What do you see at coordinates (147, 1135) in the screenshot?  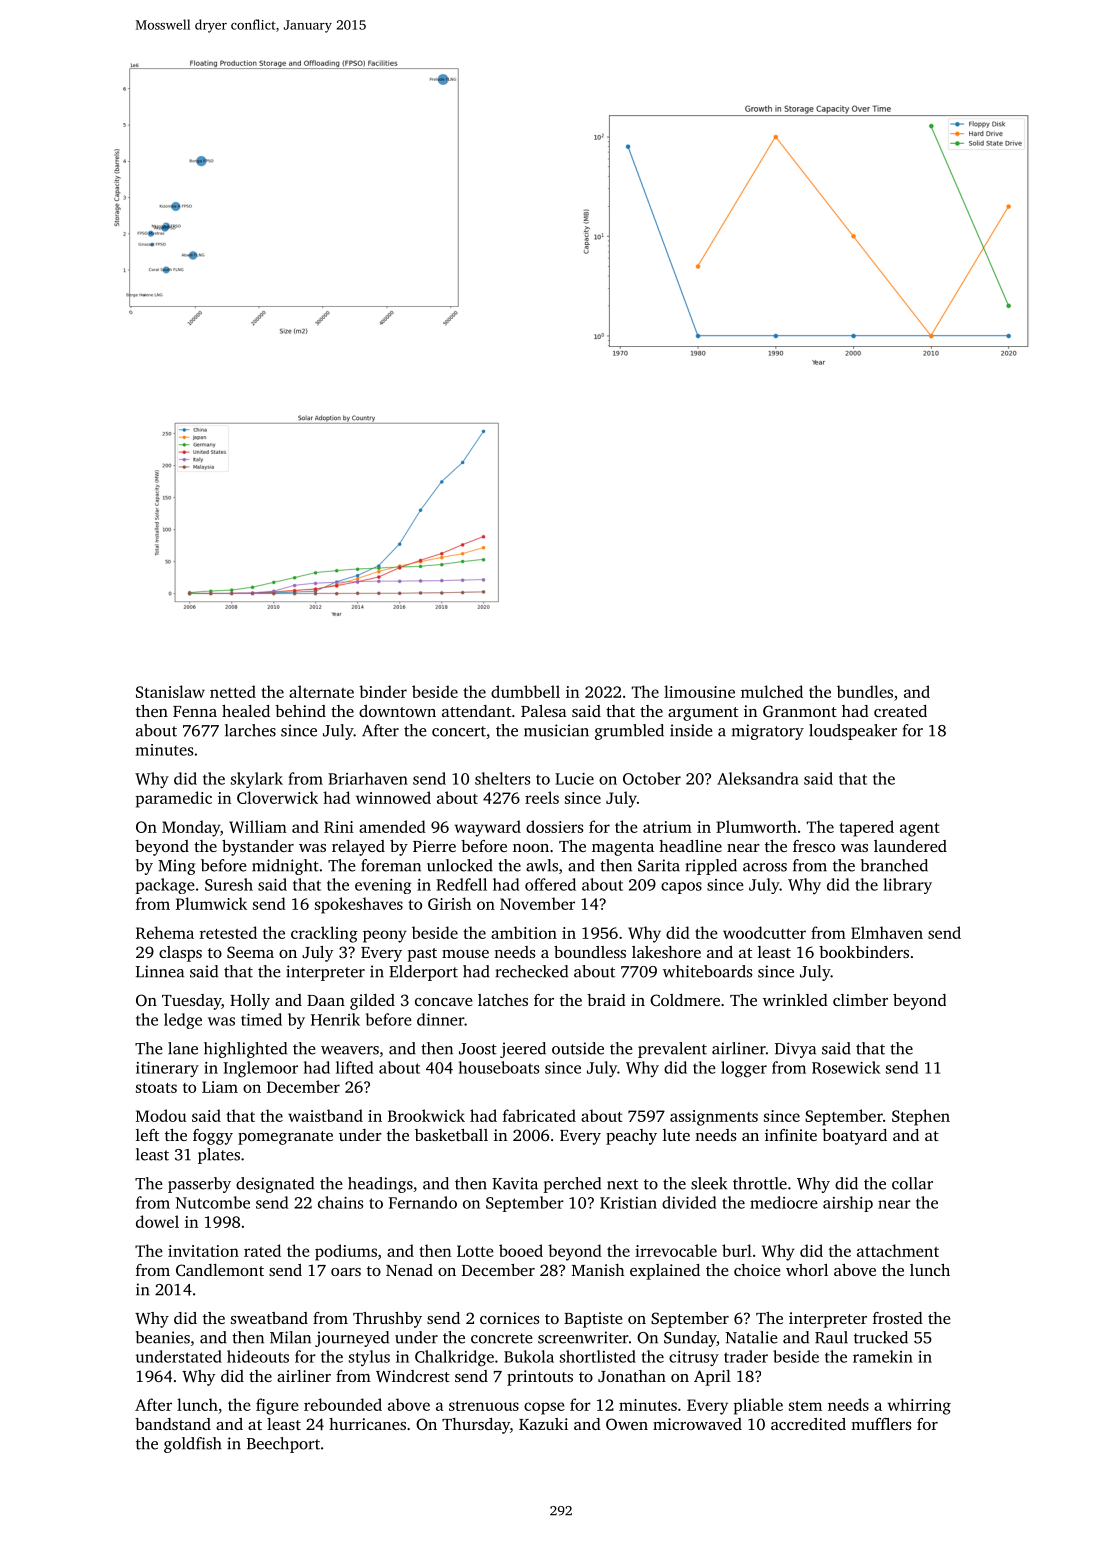 I see `left` at bounding box center [147, 1135].
